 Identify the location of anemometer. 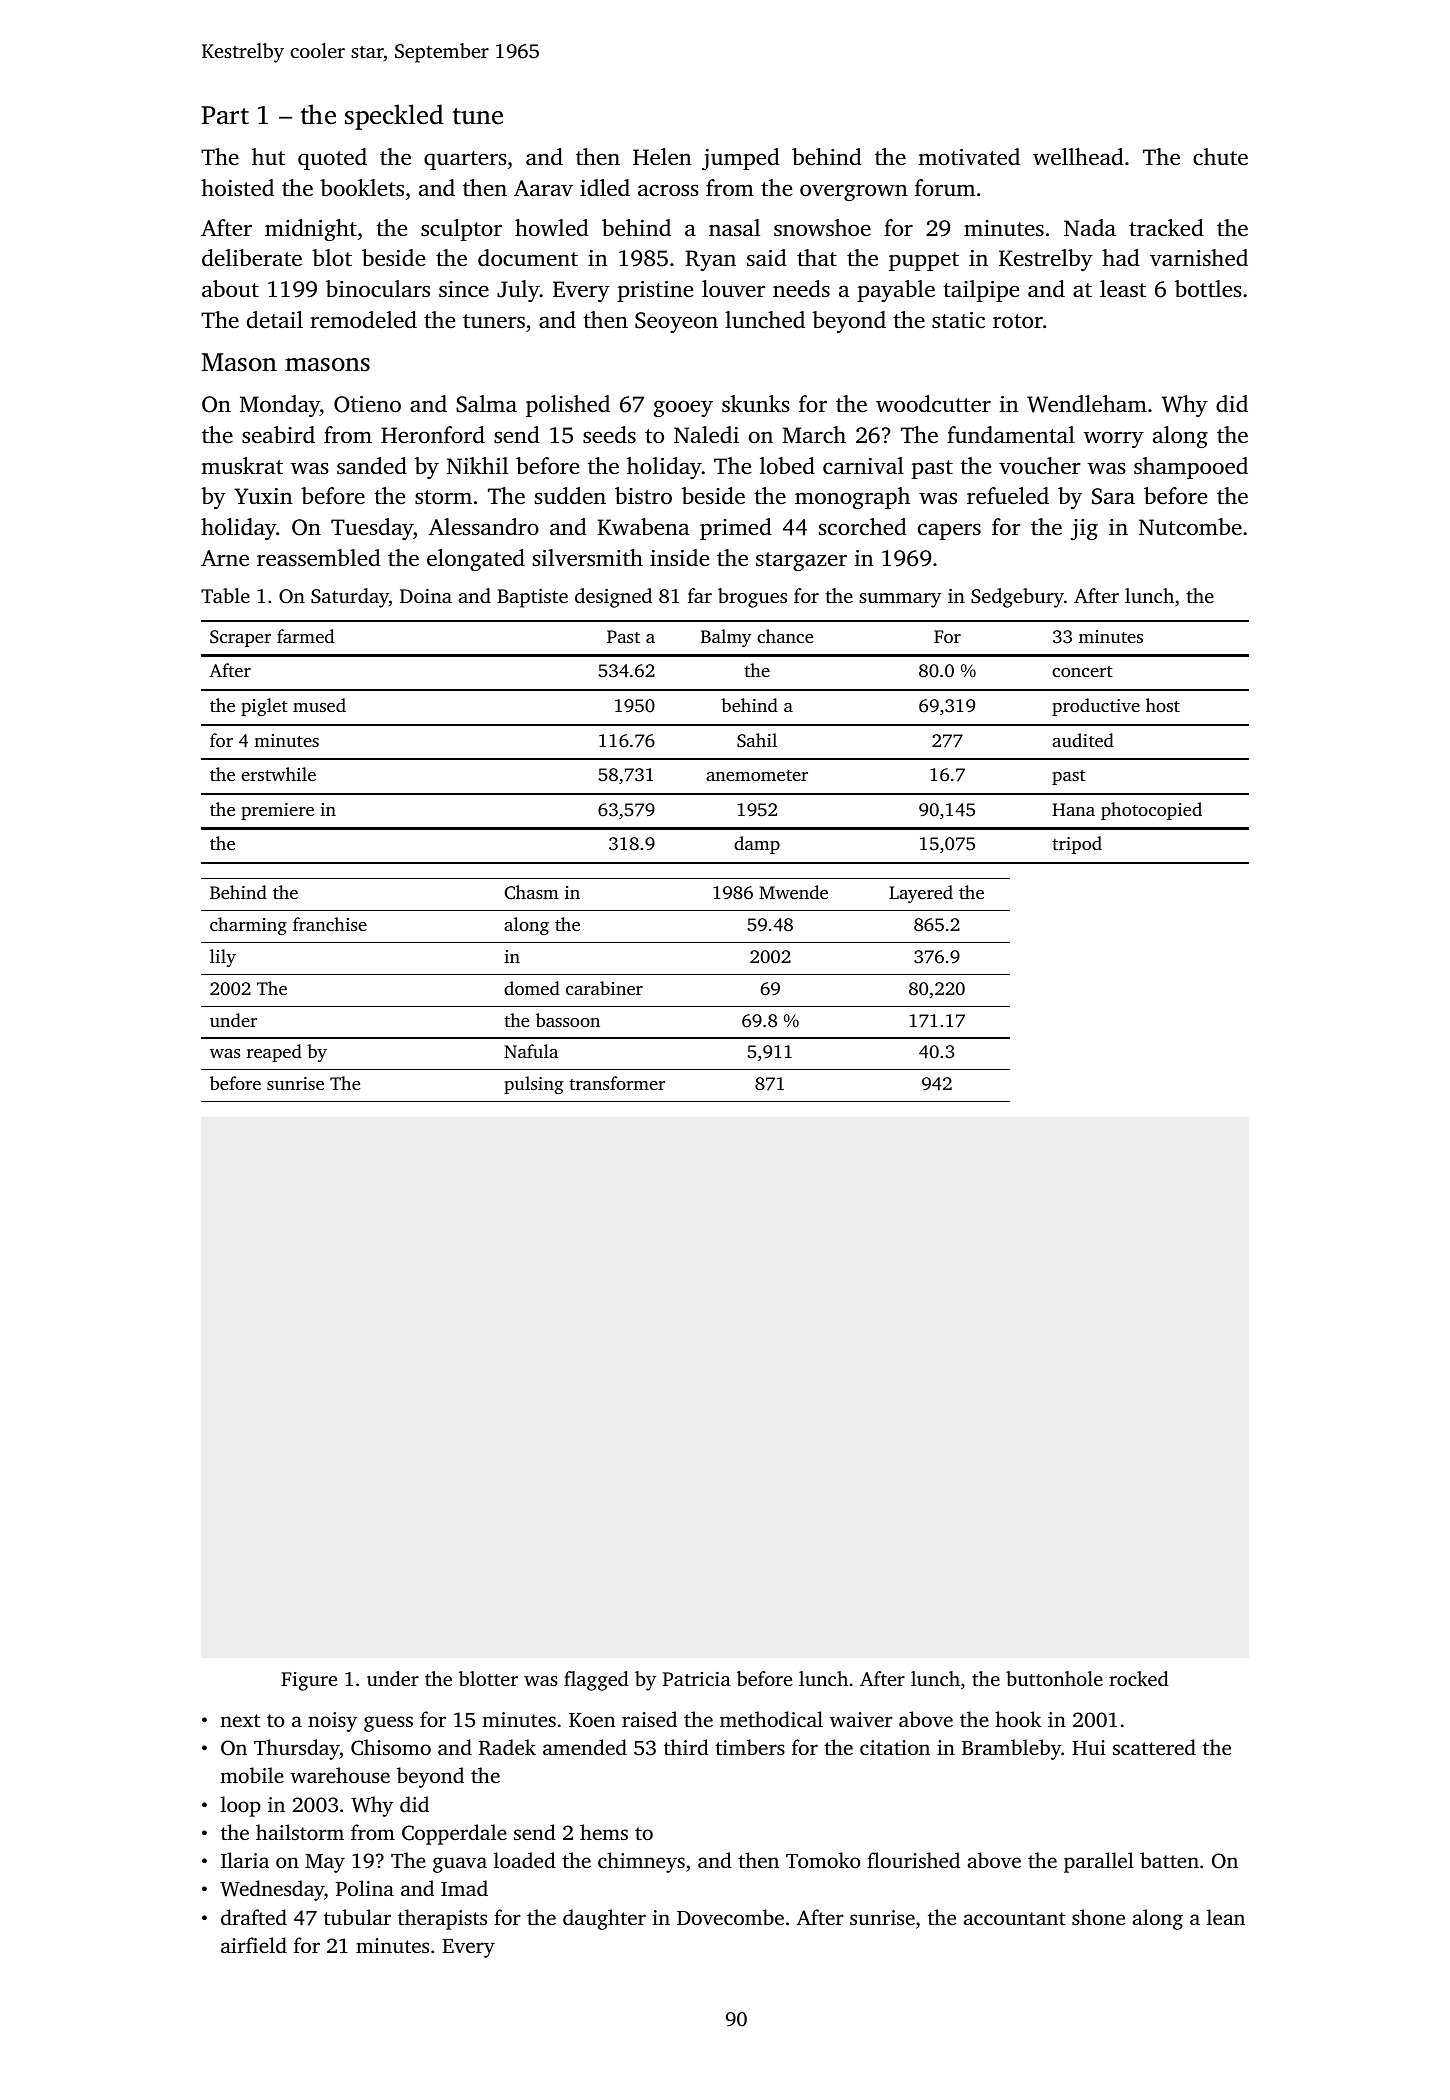
(757, 775).
